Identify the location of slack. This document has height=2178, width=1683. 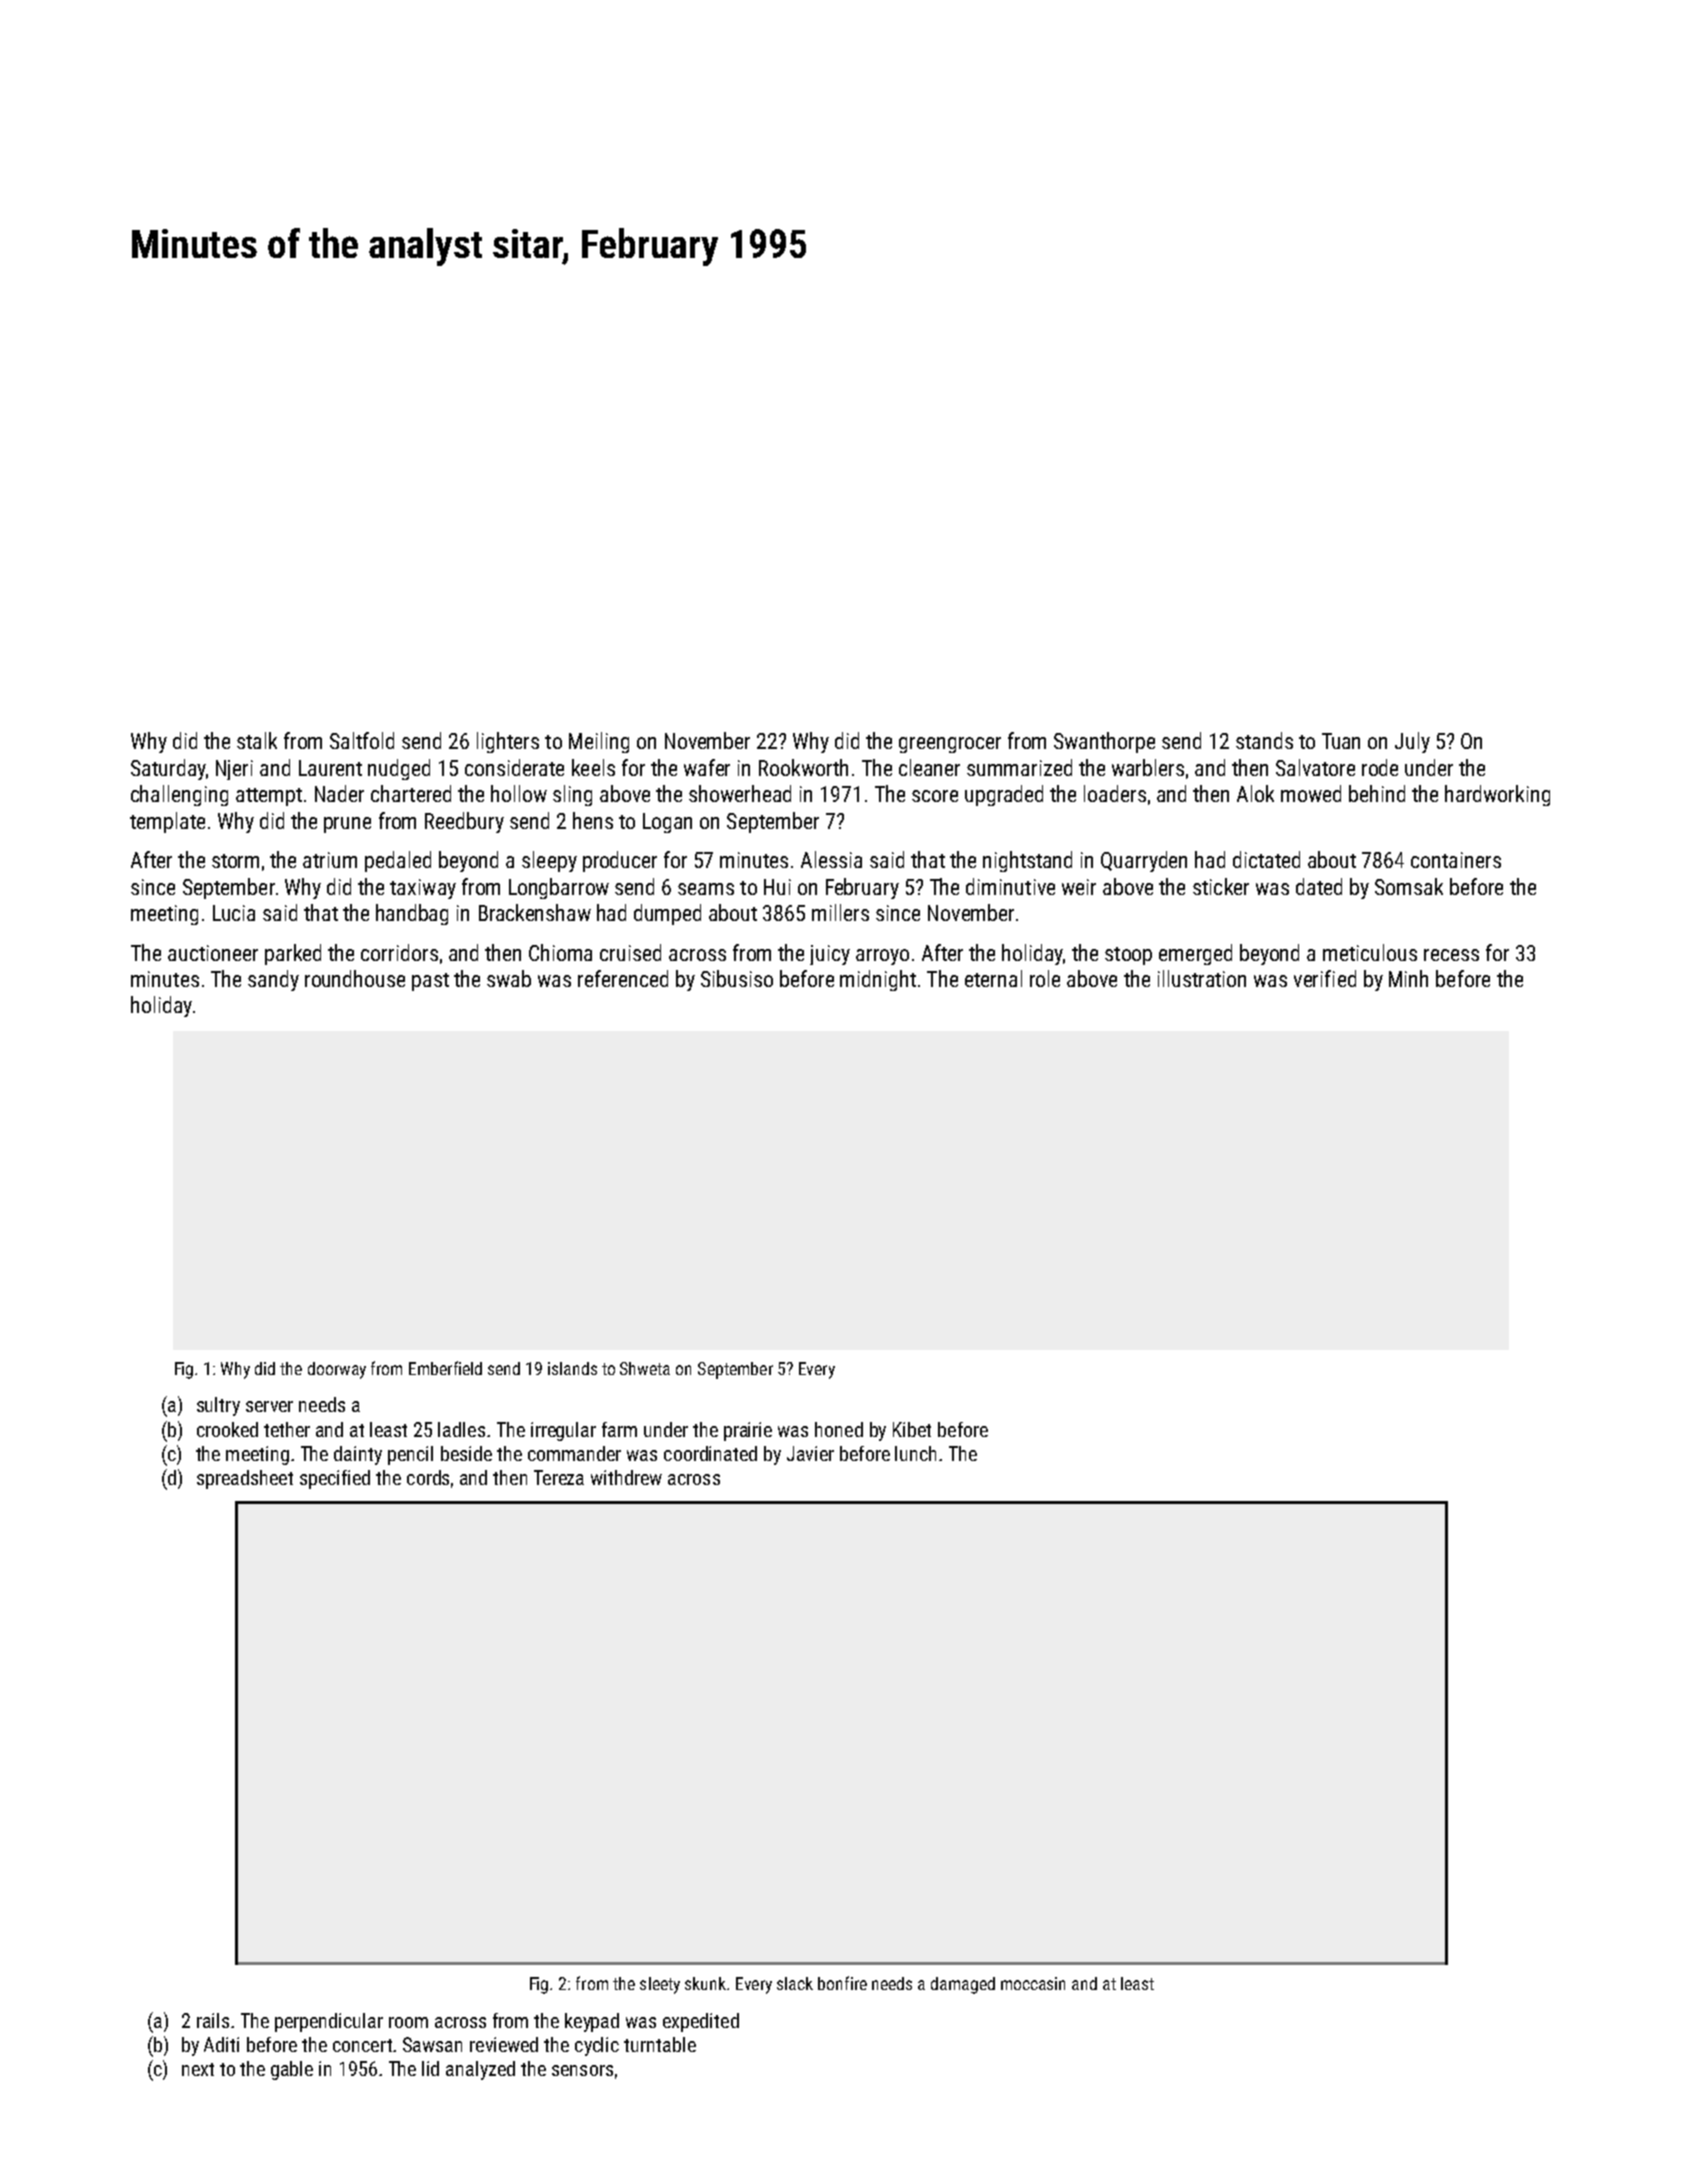
(795, 1983).
